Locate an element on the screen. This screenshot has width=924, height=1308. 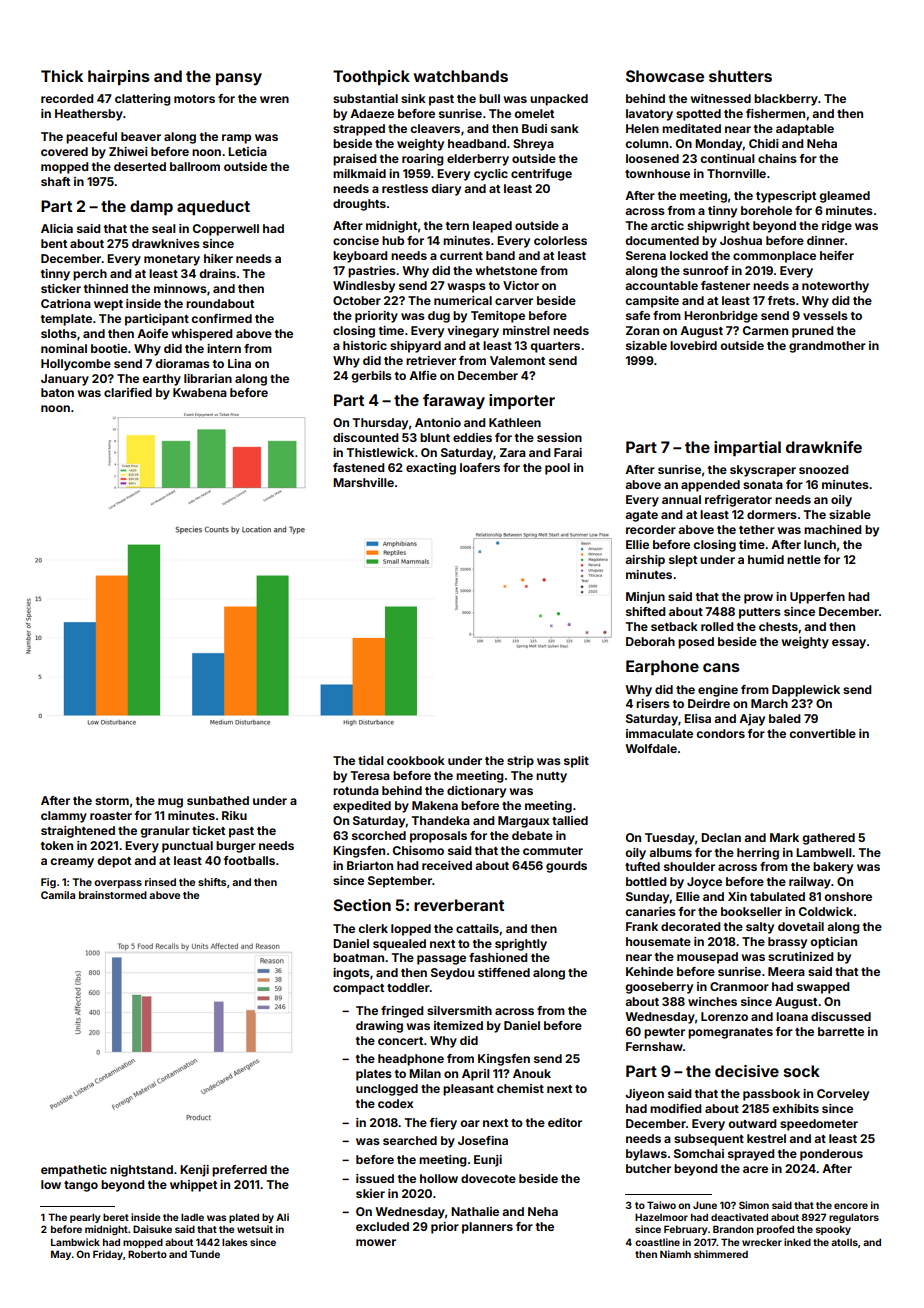
decisive is located at coordinates (747, 1071).
